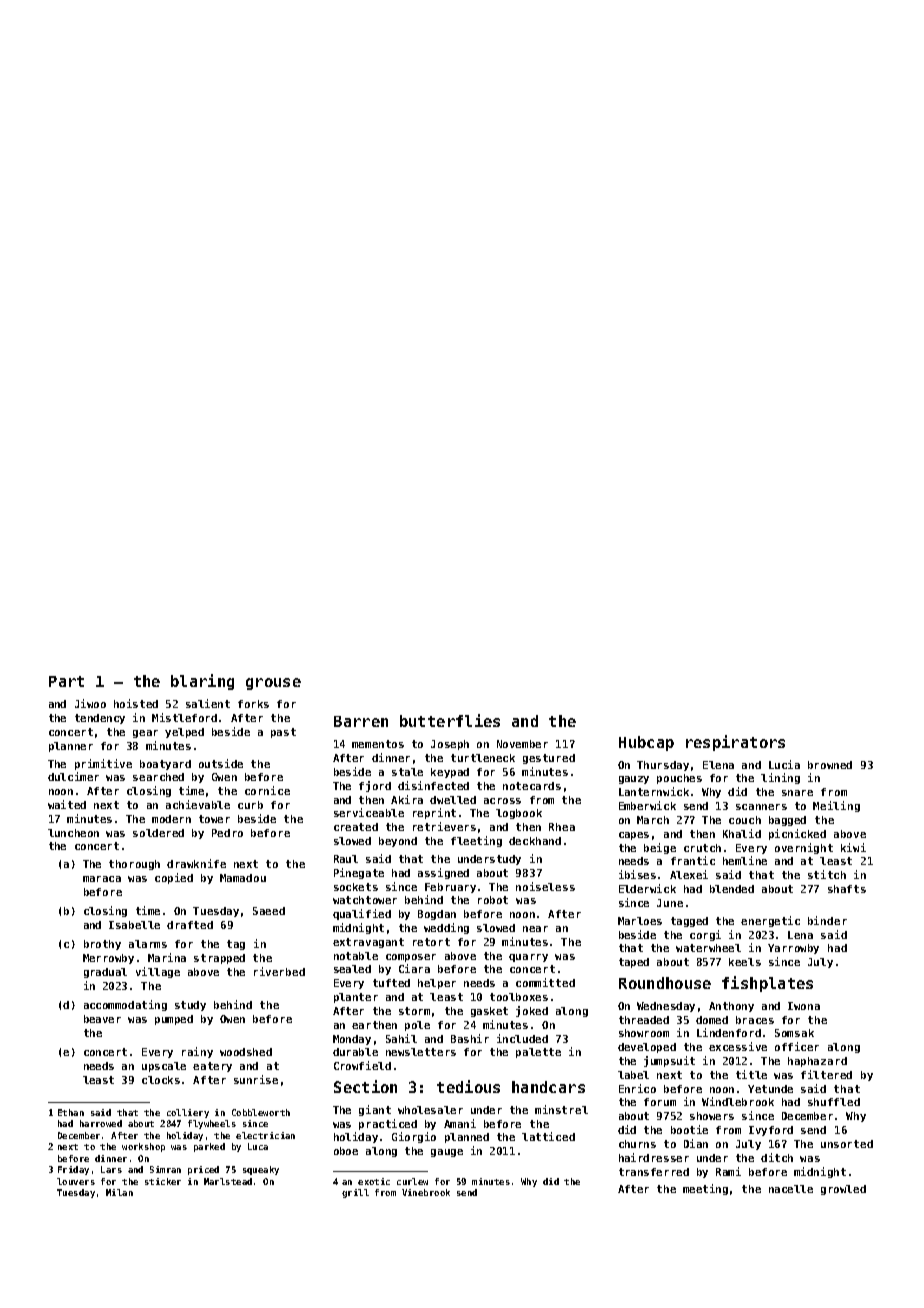  I want to click on Saeed, so click(269, 911).
